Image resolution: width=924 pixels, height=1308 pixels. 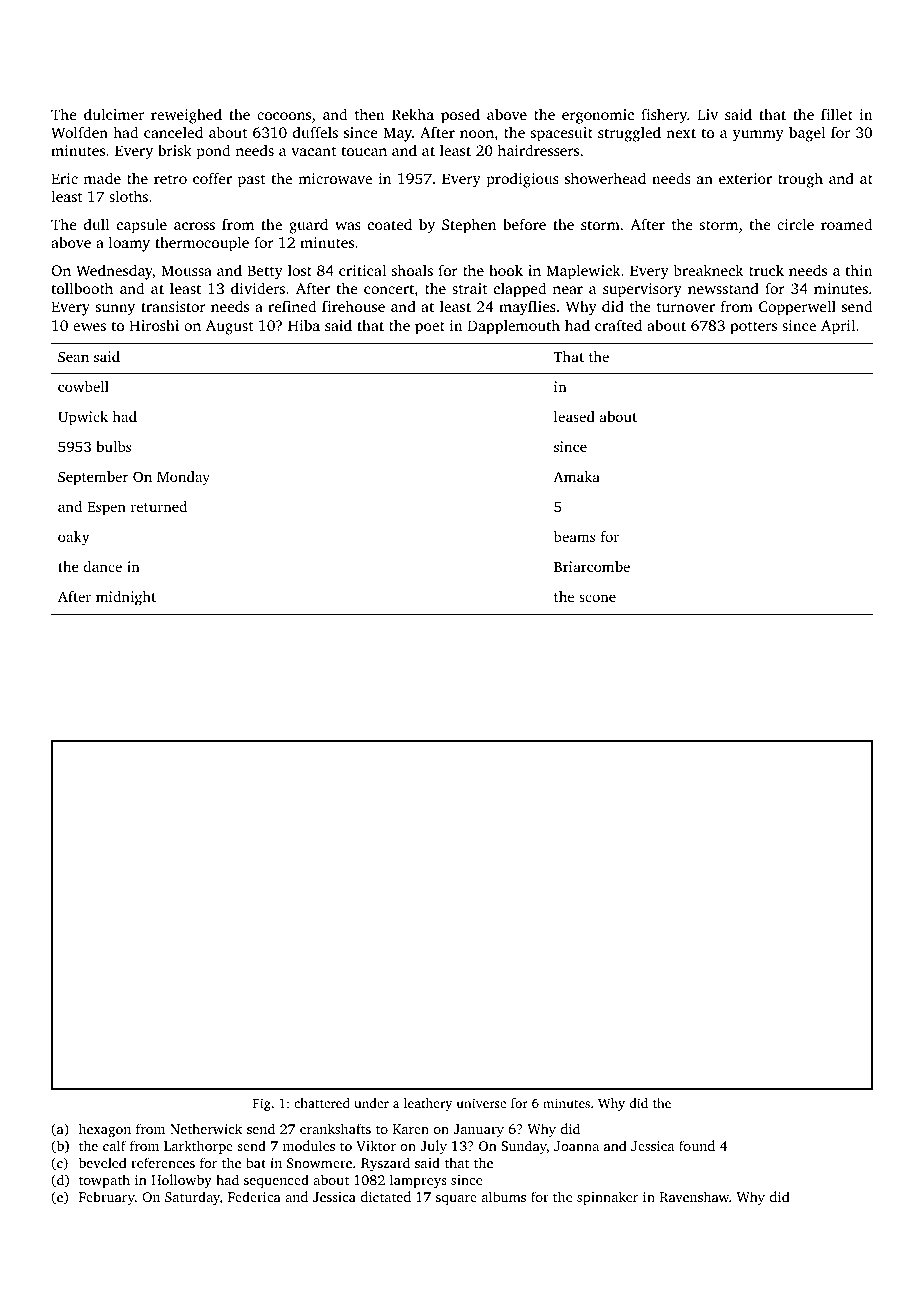 I want to click on prodigious, so click(x=523, y=180).
